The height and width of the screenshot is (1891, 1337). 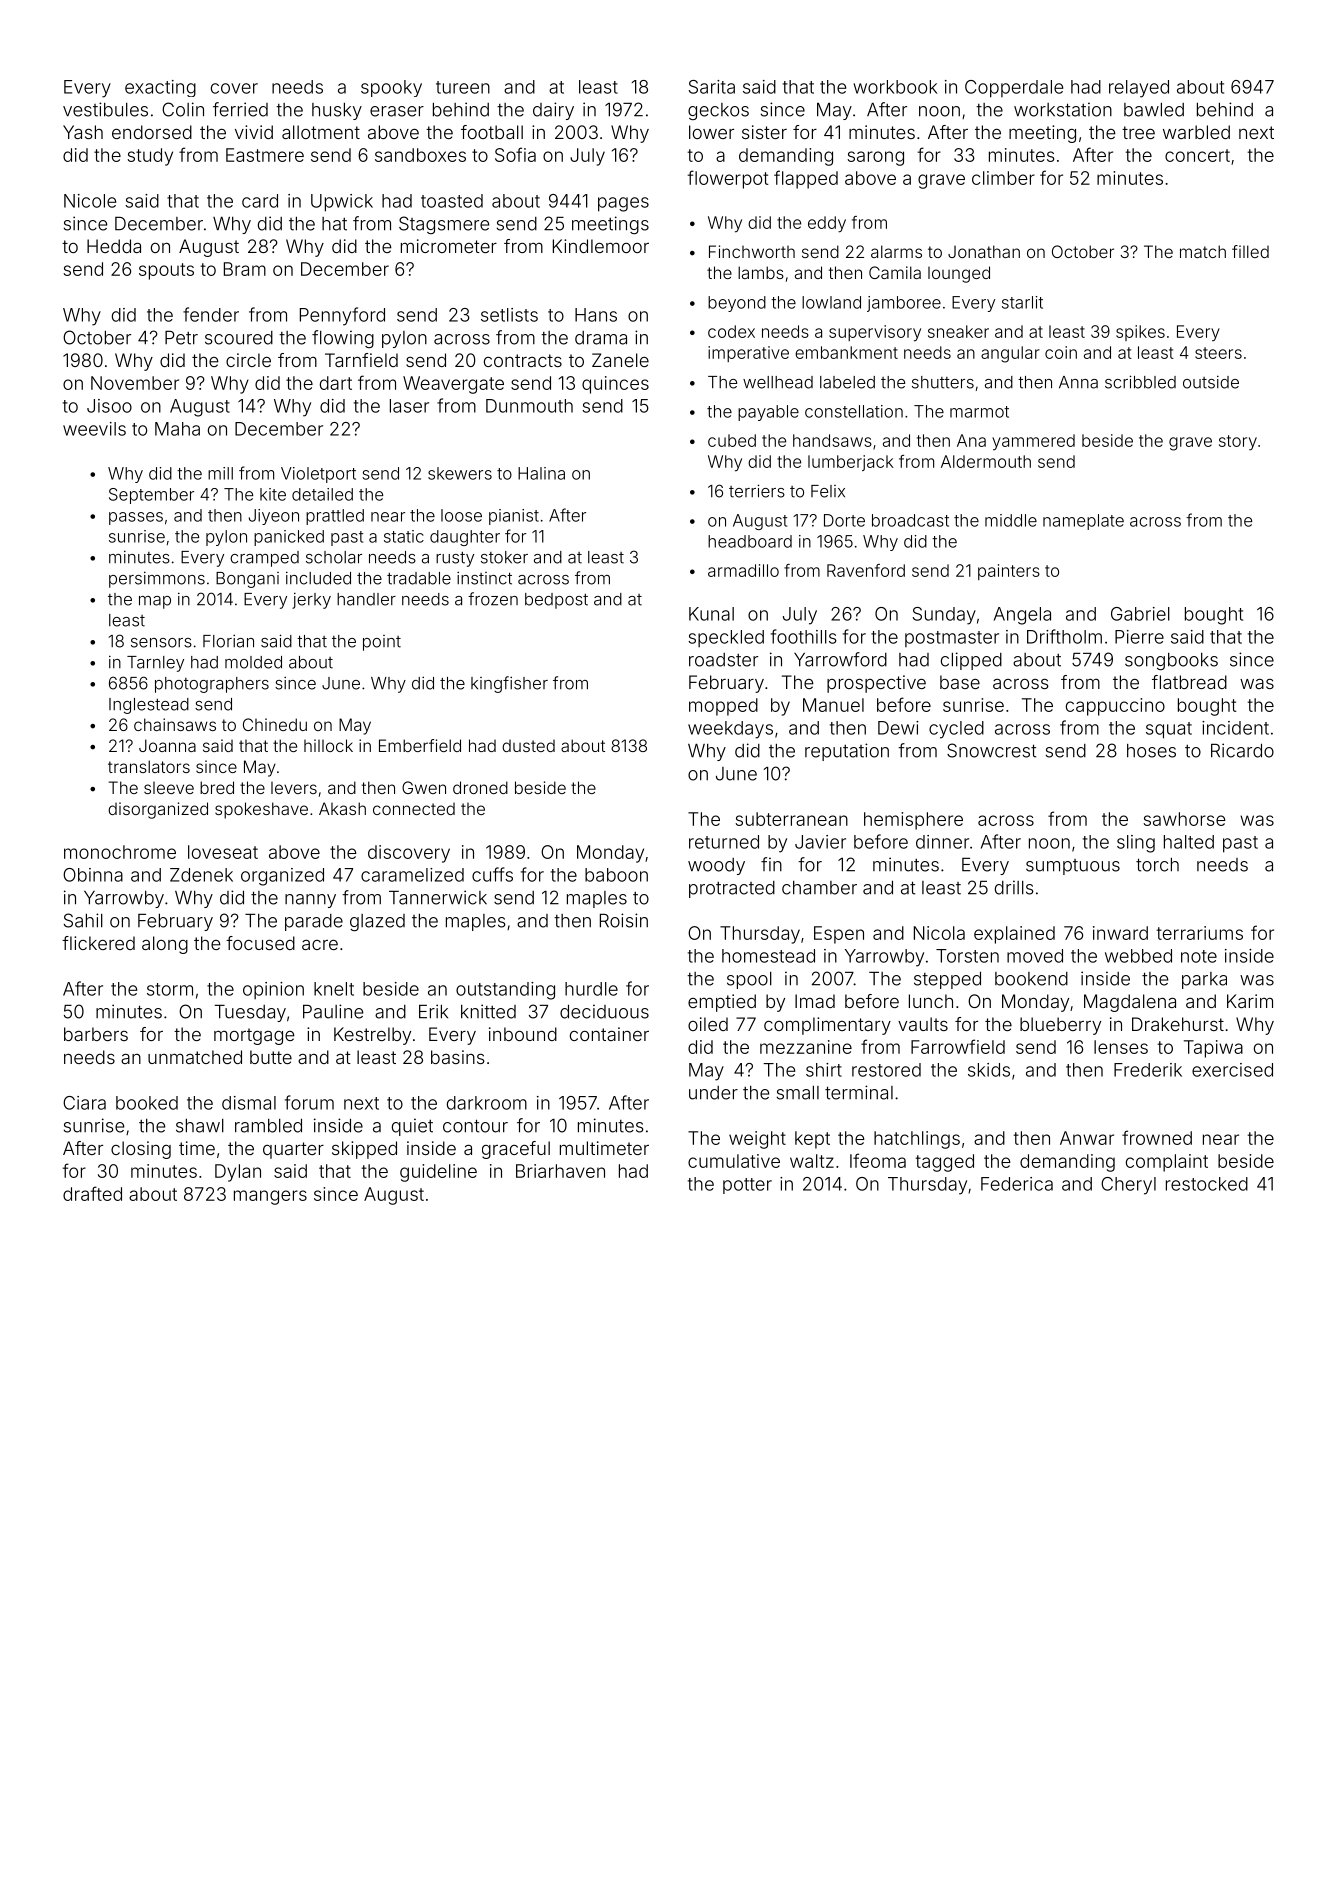 What do you see at coordinates (160, 88) in the screenshot?
I see `exacting` at bounding box center [160, 88].
